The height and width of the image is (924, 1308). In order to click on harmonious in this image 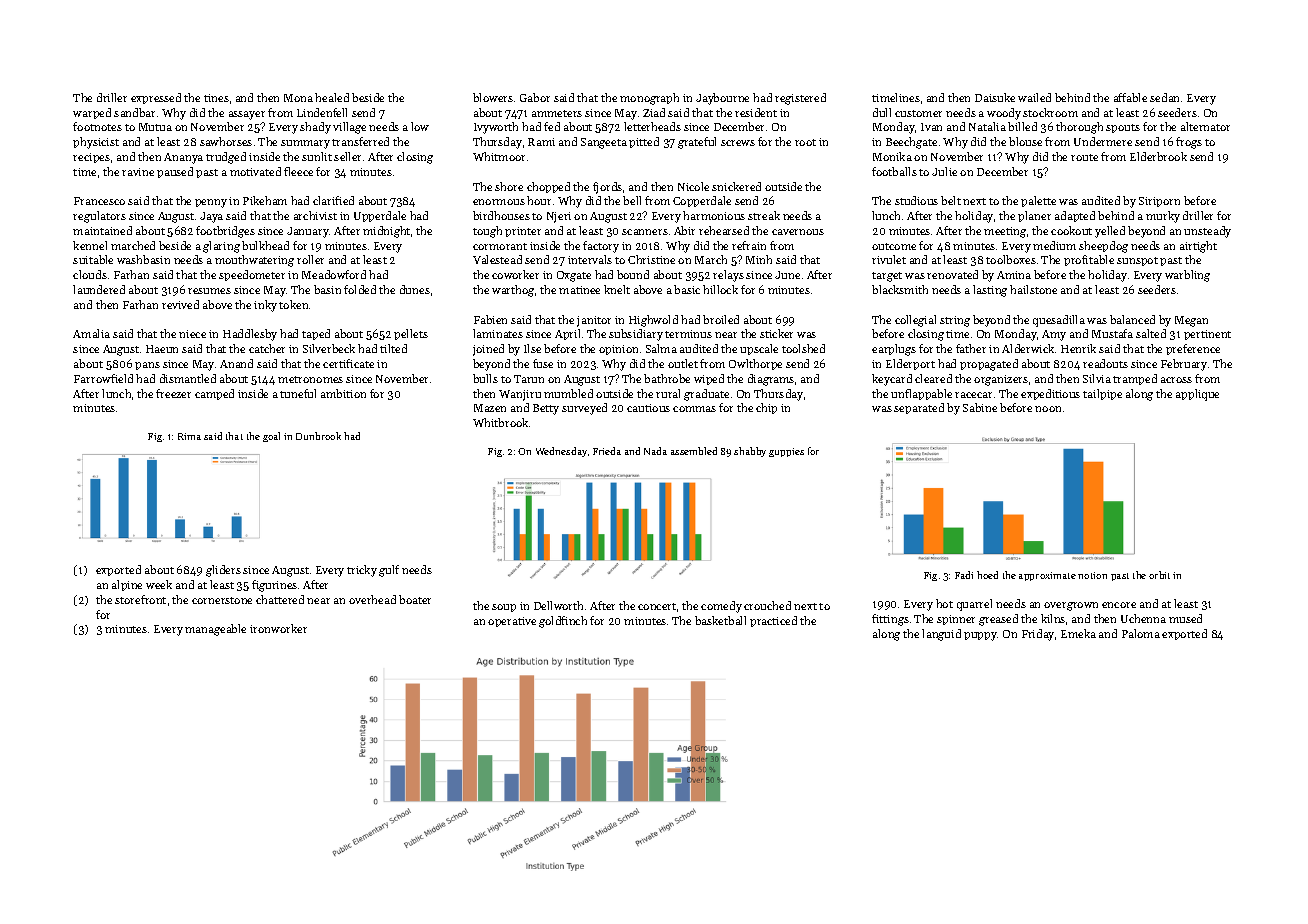, I will do `click(714, 215)`.
